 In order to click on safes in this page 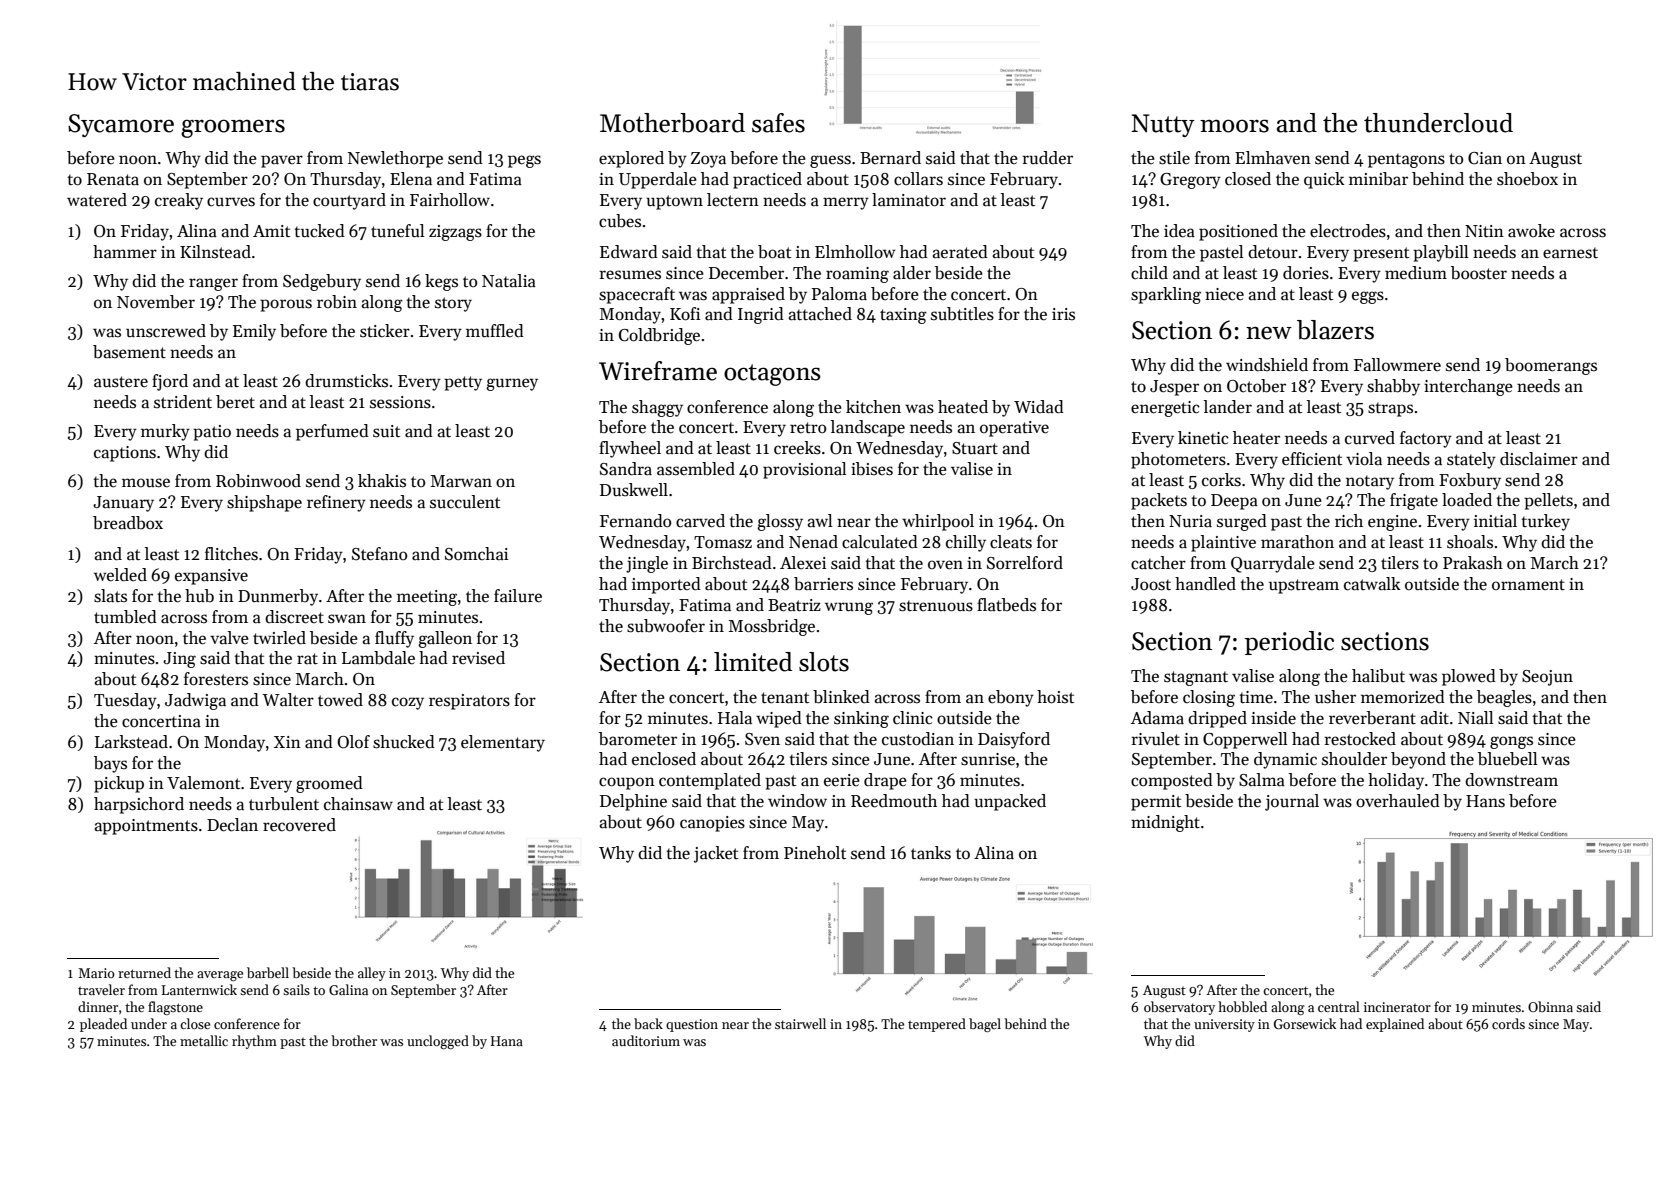, I will do `click(778, 123)`.
